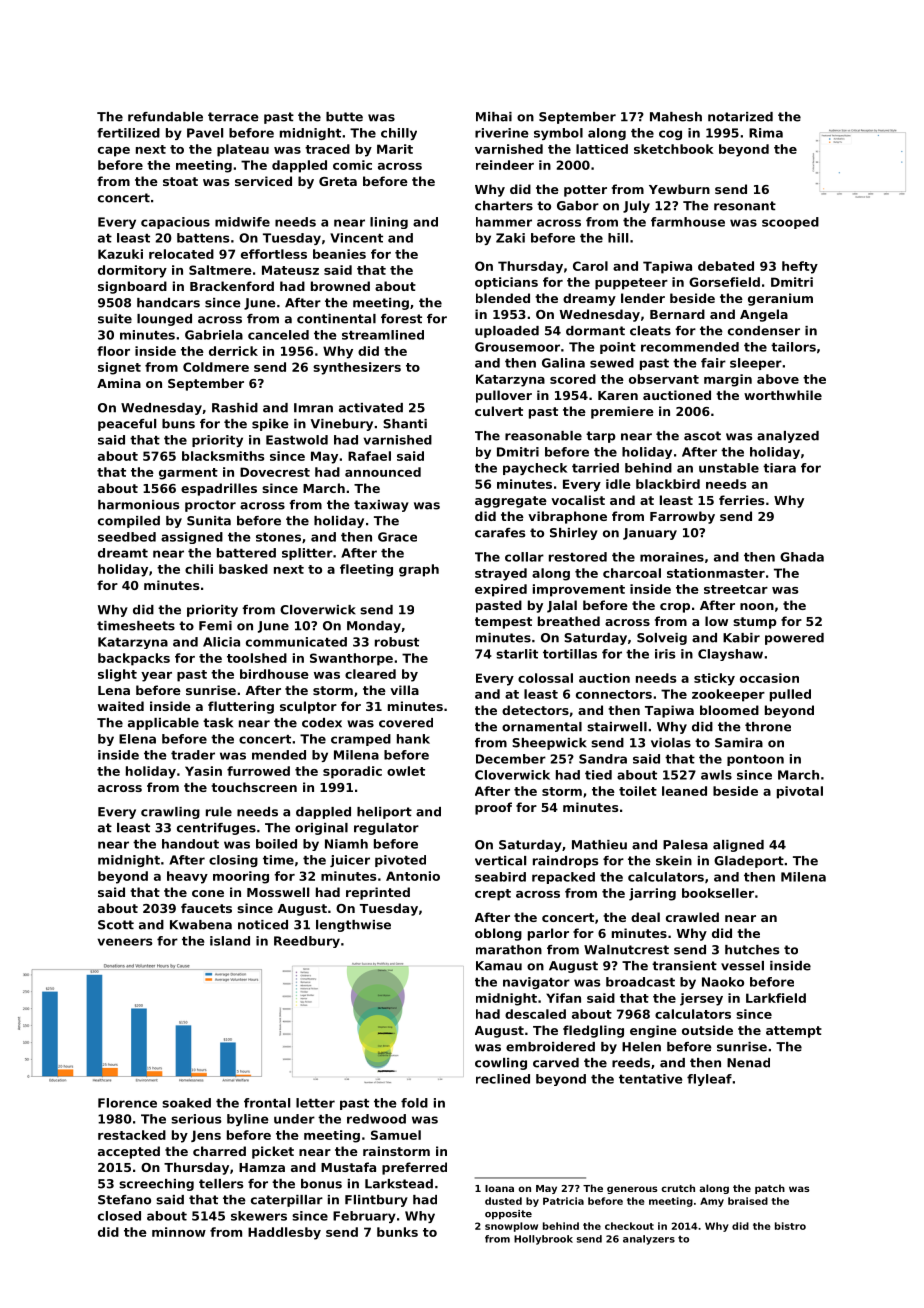  What do you see at coordinates (395, 149) in the screenshot?
I see `Marit` at bounding box center [395, 149].
